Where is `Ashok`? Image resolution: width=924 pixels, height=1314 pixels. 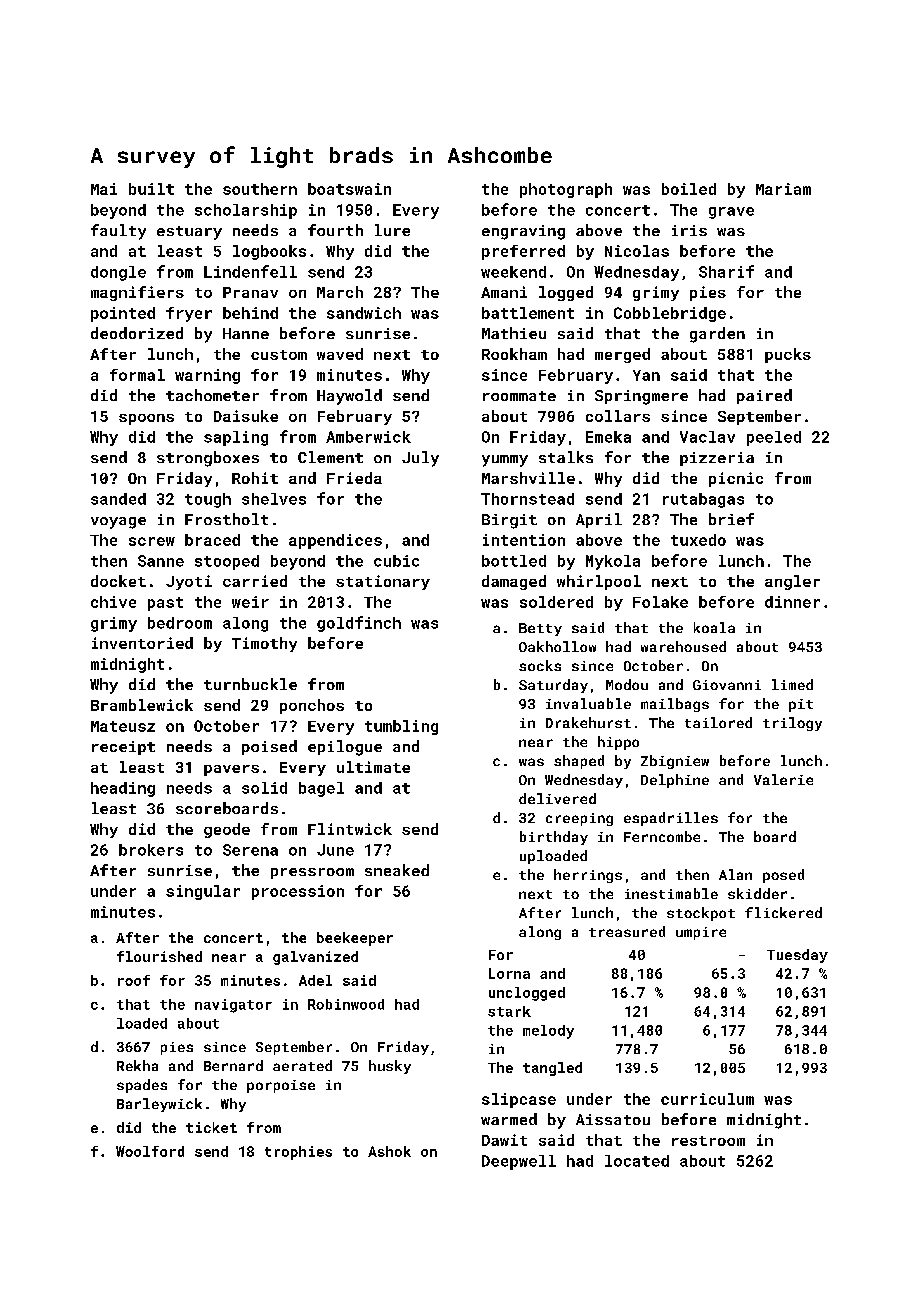 Ashok is located at coordinates (389, 1151).
